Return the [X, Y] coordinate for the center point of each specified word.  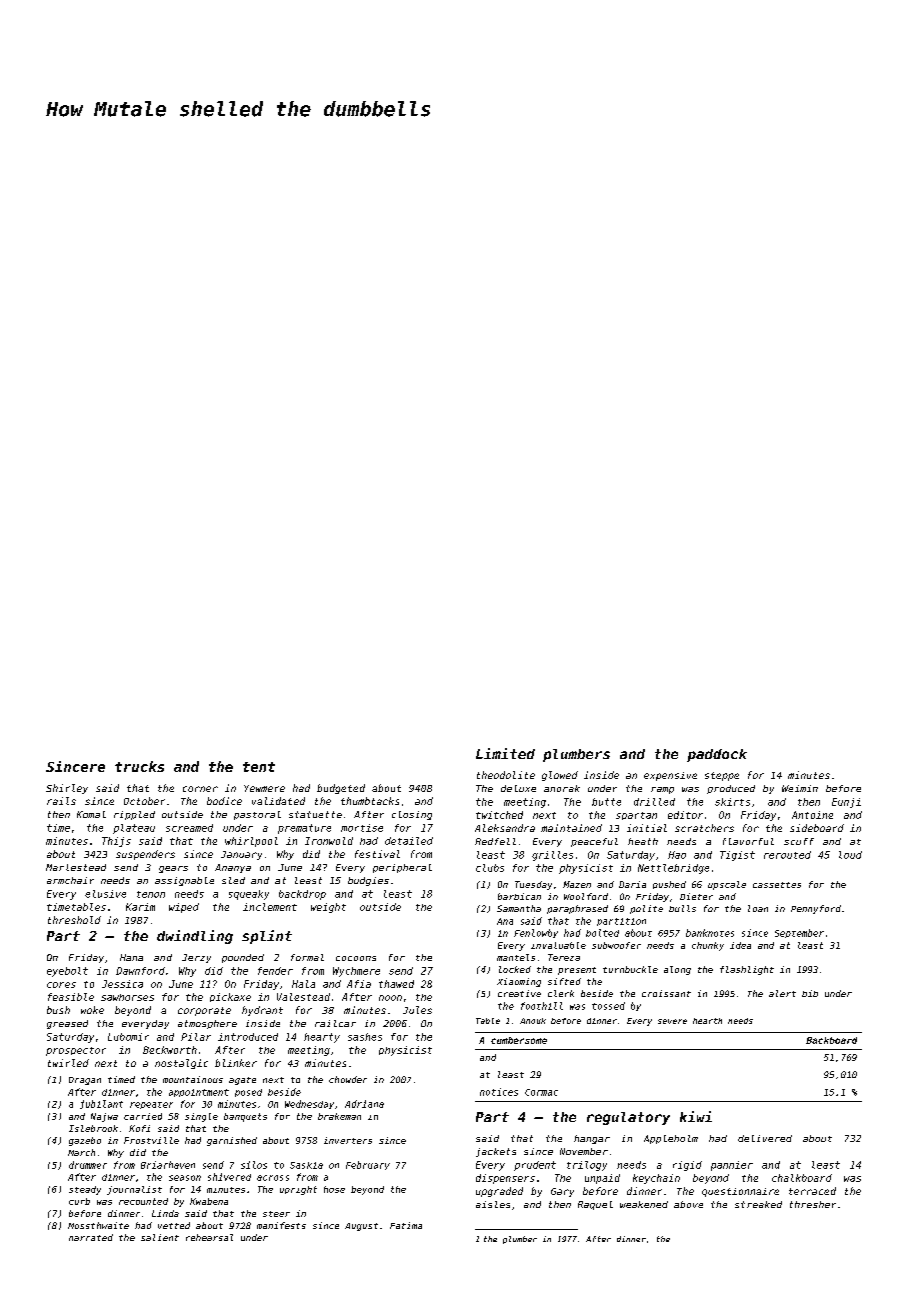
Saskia [306, 1165]
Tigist [737, 856]
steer [276, 1214]
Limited [505, 753]
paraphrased [577, 909]
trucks [139, 766]
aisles [493, 1204]
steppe [722, 776]
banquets [245, 1117]
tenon [151, 894]
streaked [758, 1204]
